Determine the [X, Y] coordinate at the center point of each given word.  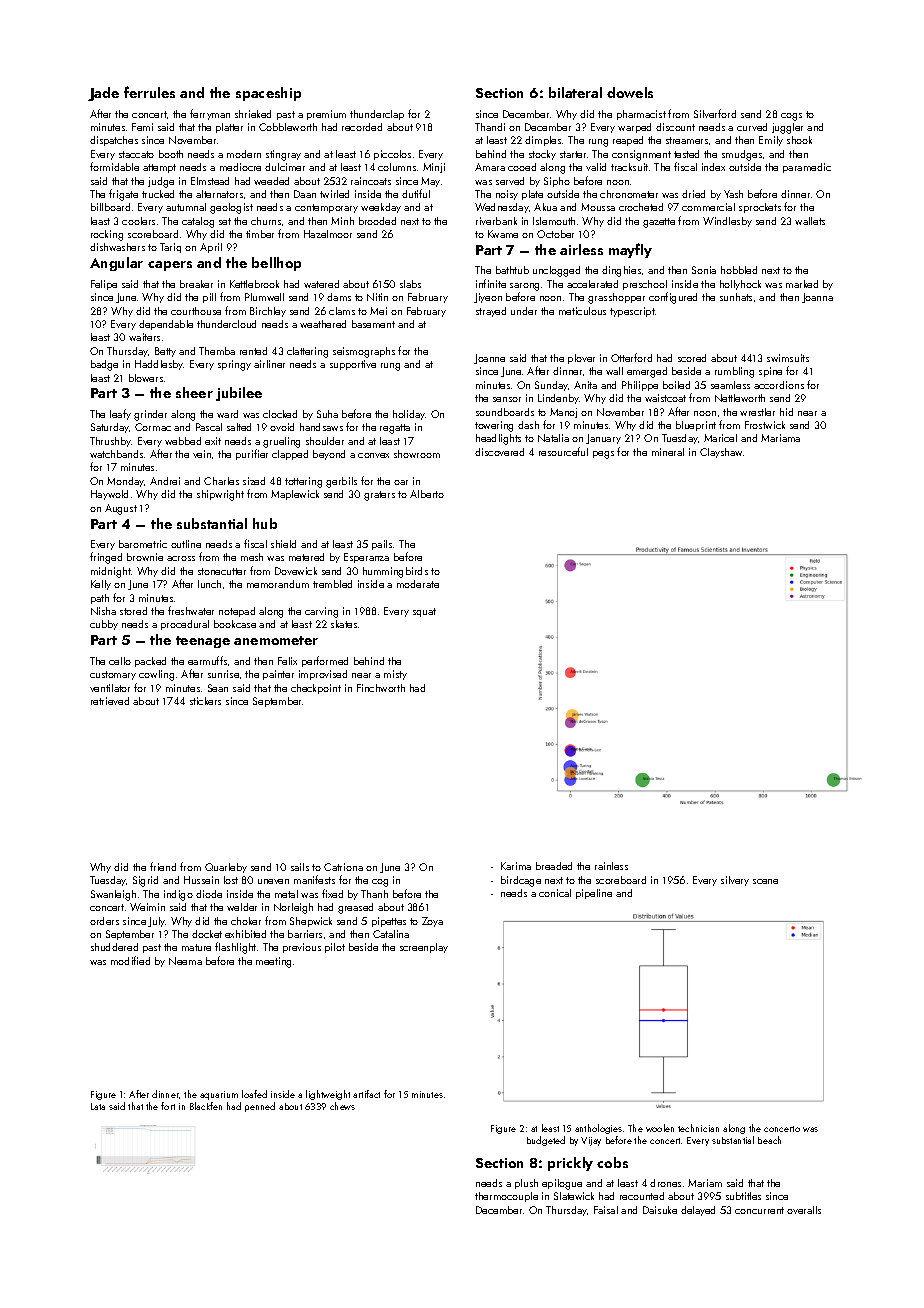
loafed [254, 1094]
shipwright [220, 495]
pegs [603, 455]
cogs [791, 117]
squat [424, 612]
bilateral [575, 92]
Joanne [489, 359]
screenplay [424, 948]
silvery [735, 881]
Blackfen [206, 1106]
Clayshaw [721, 453]
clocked [280, 414]
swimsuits [788, 358]
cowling [156, 675]
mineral [668, 452]
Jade [103, 94]
